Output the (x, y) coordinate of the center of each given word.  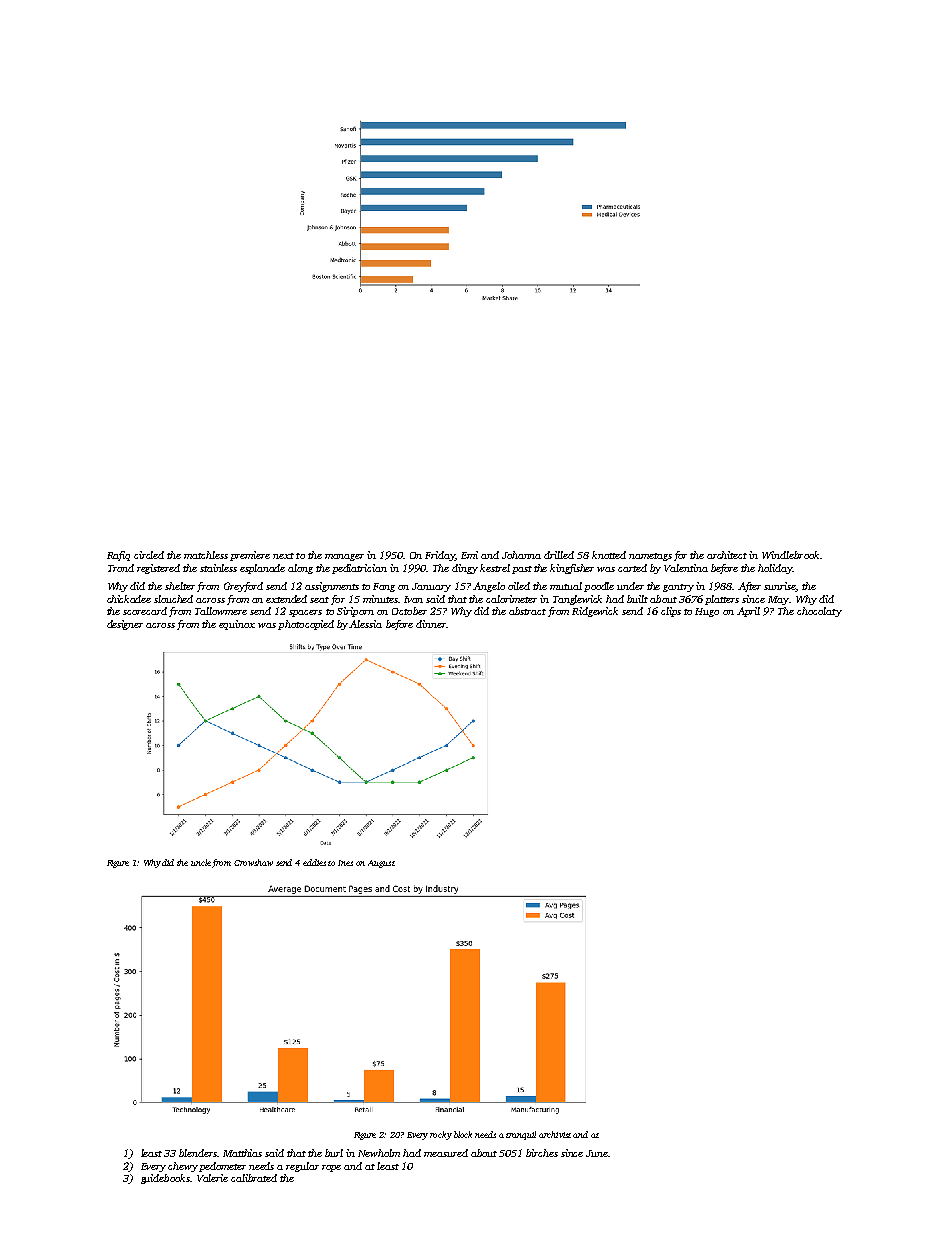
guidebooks (165, 1179)
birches (542, 1153)
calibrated (254, 1178)
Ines (345, 863)
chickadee (129, 599)
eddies (314, 862)
